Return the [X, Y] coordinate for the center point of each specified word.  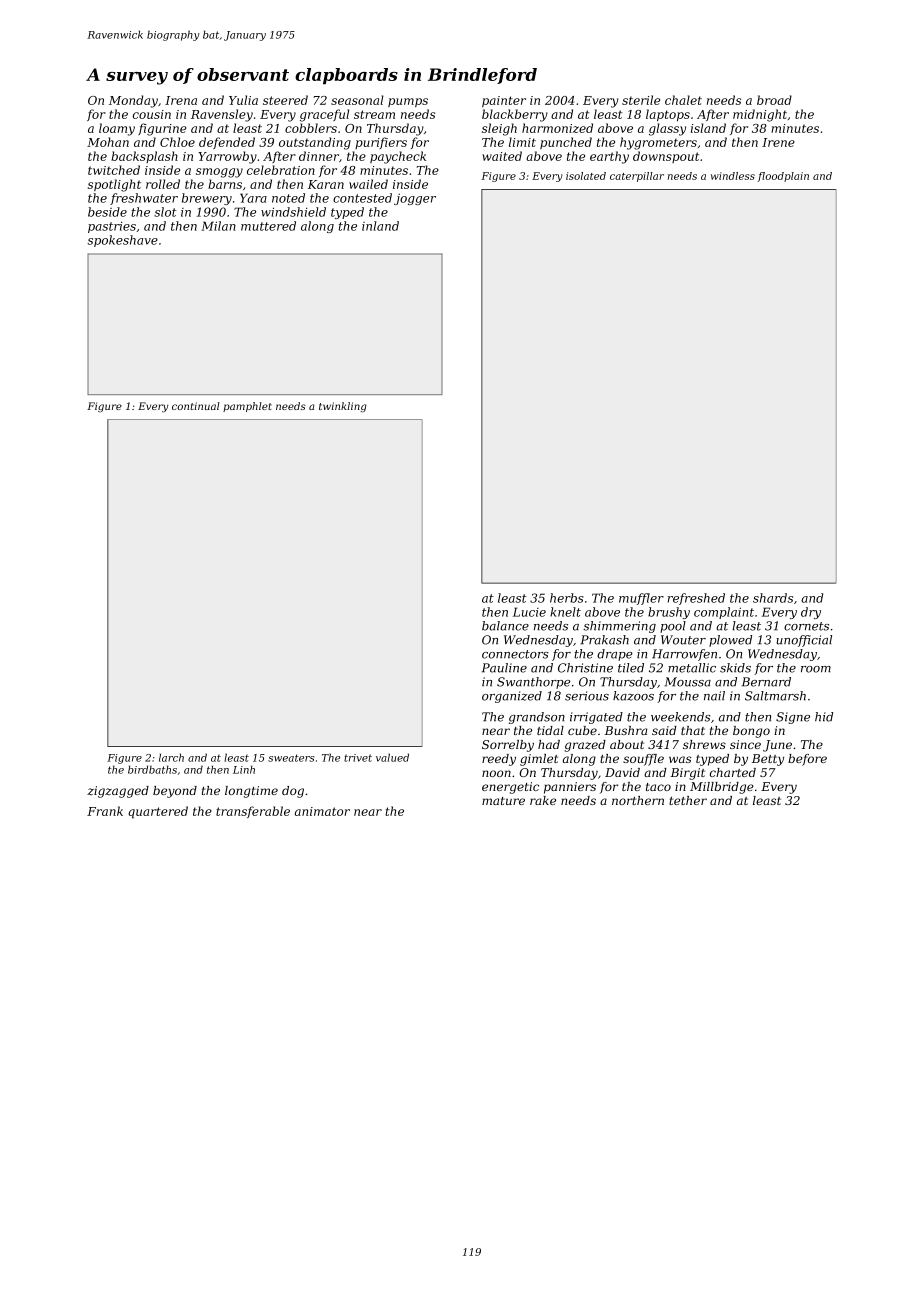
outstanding [315, 143]
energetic [510, 788]
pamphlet [247, 407]
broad [774, 100]
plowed [730, 641]
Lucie [529, 612]
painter [504, 101]
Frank [105, 811]
